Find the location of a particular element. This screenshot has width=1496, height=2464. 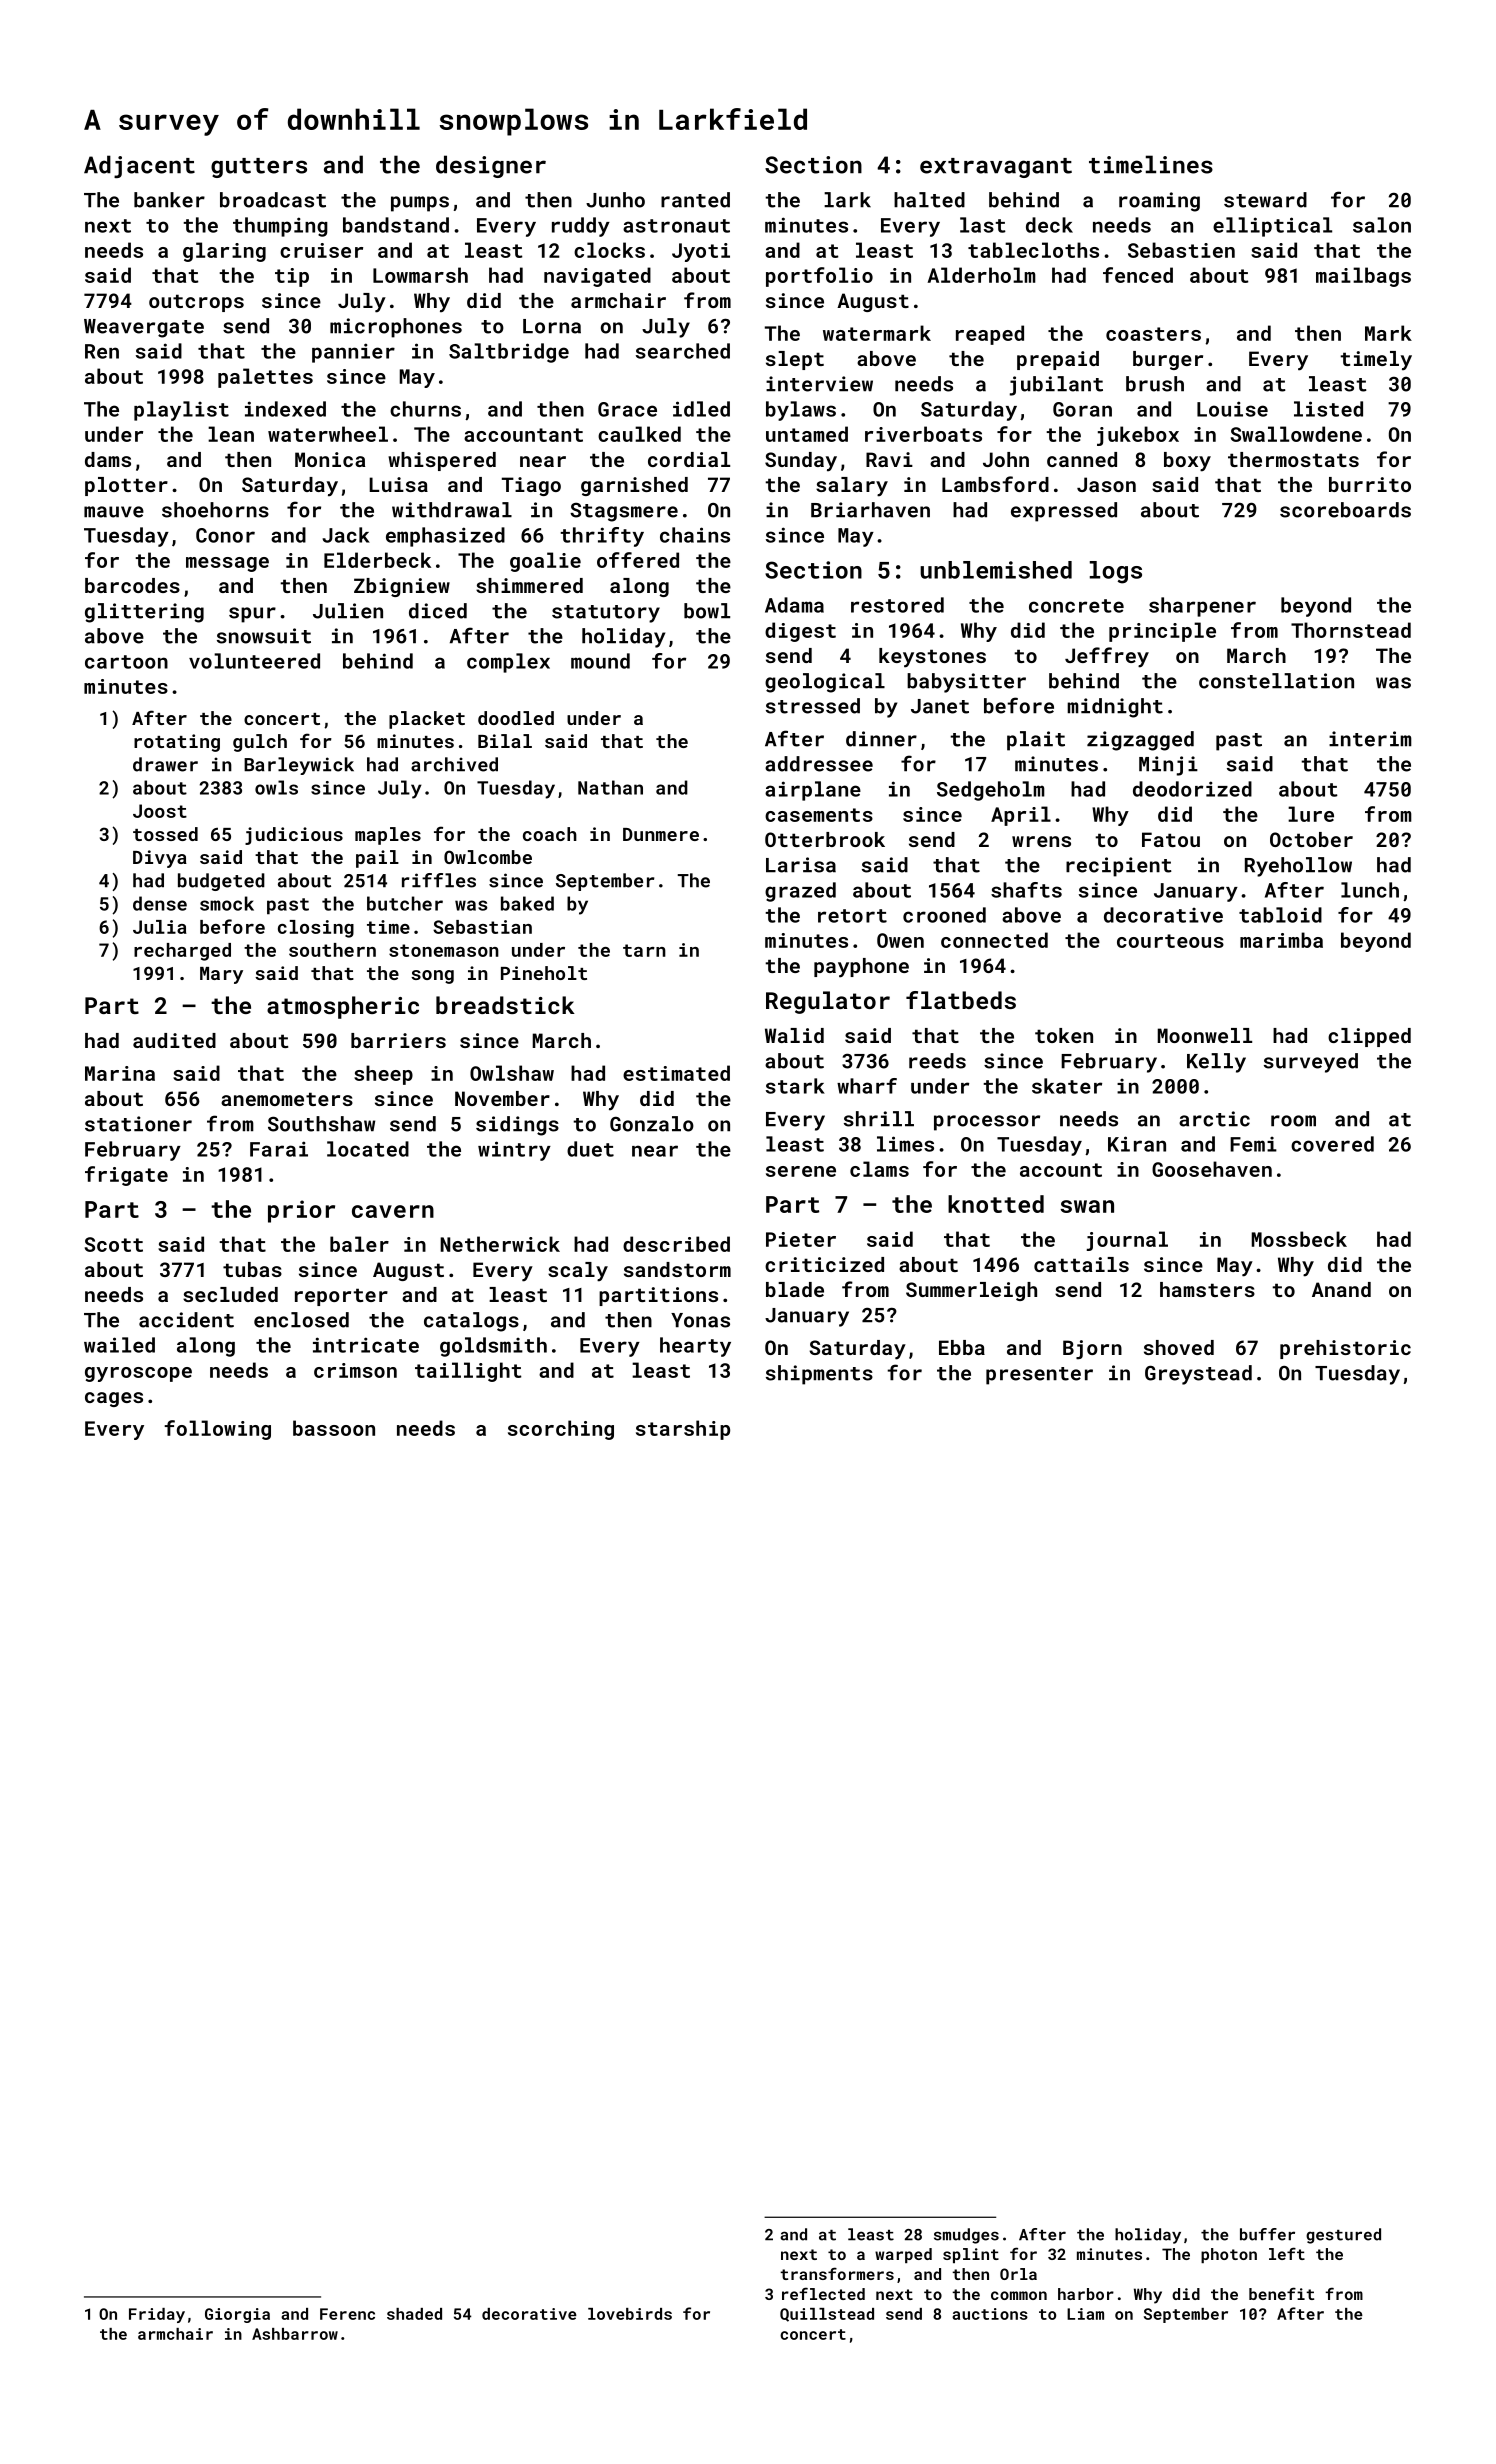

journal is located at coordinates (1127, 1241).
